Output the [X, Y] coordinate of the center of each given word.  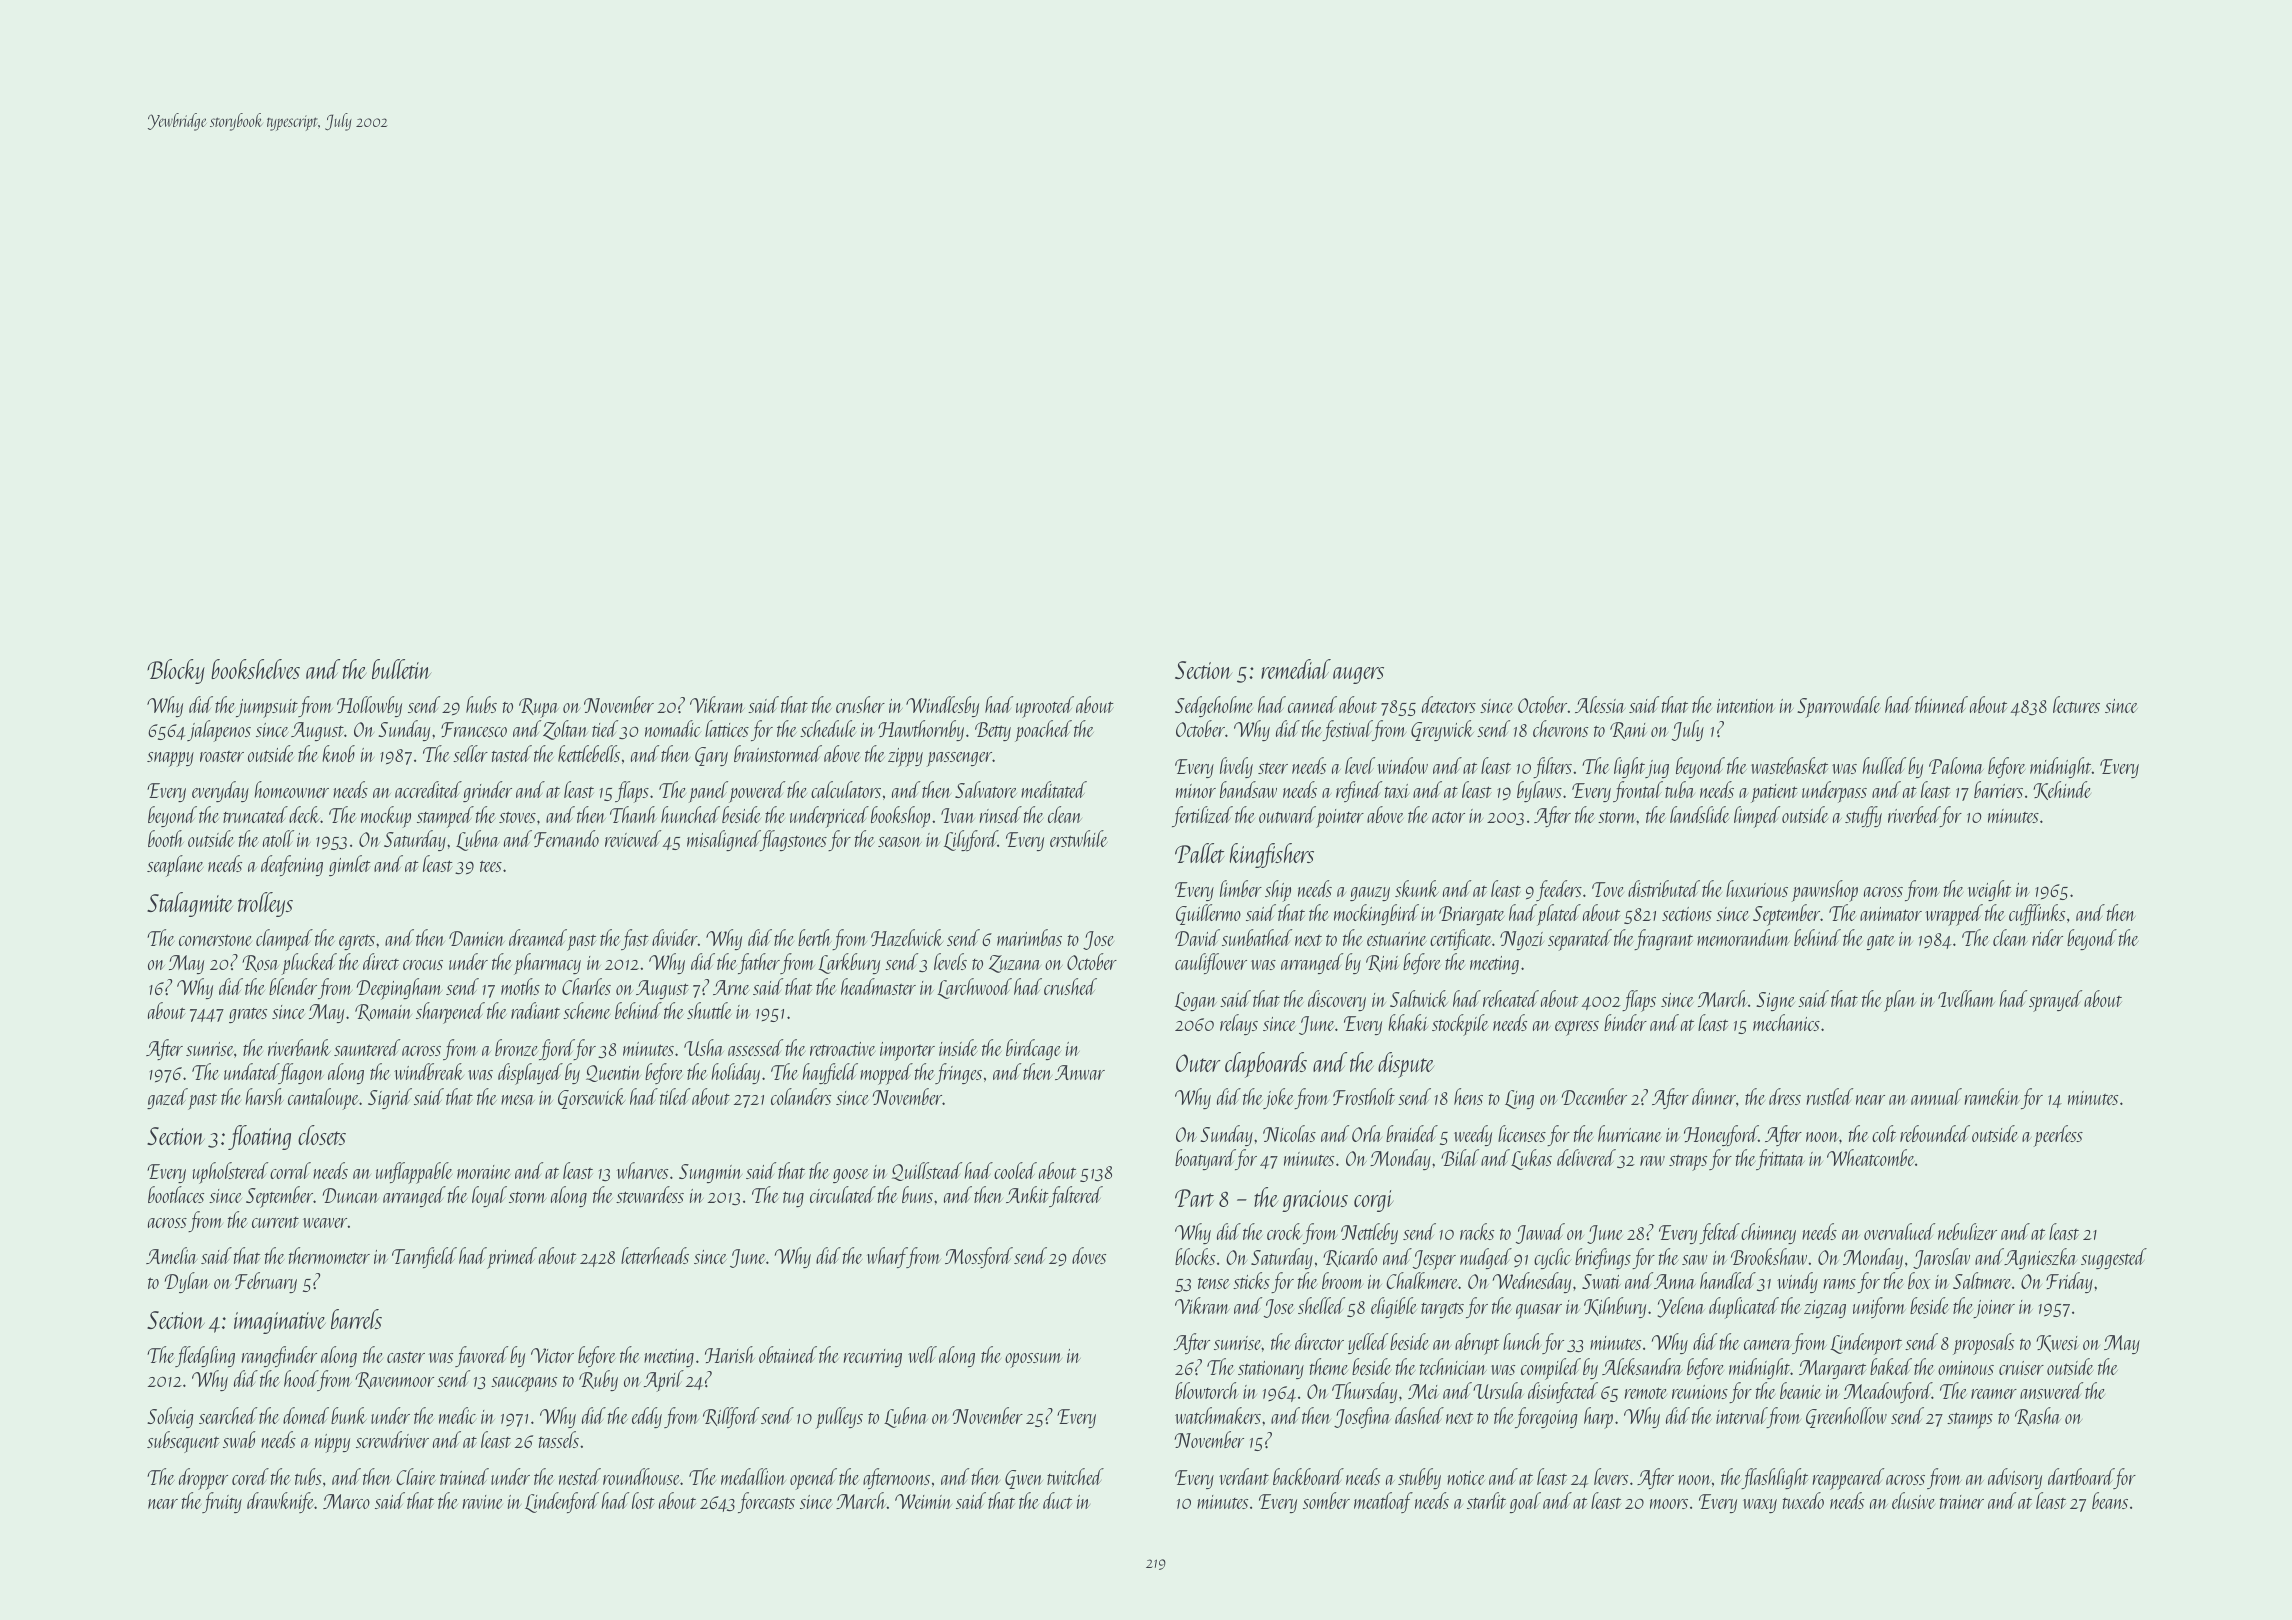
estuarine [1397, 939]
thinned [1941, 704]
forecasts [766, 1502]
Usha [704, 1047]
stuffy [1863, 816]
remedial [1296, 669]
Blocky [176, 671]
